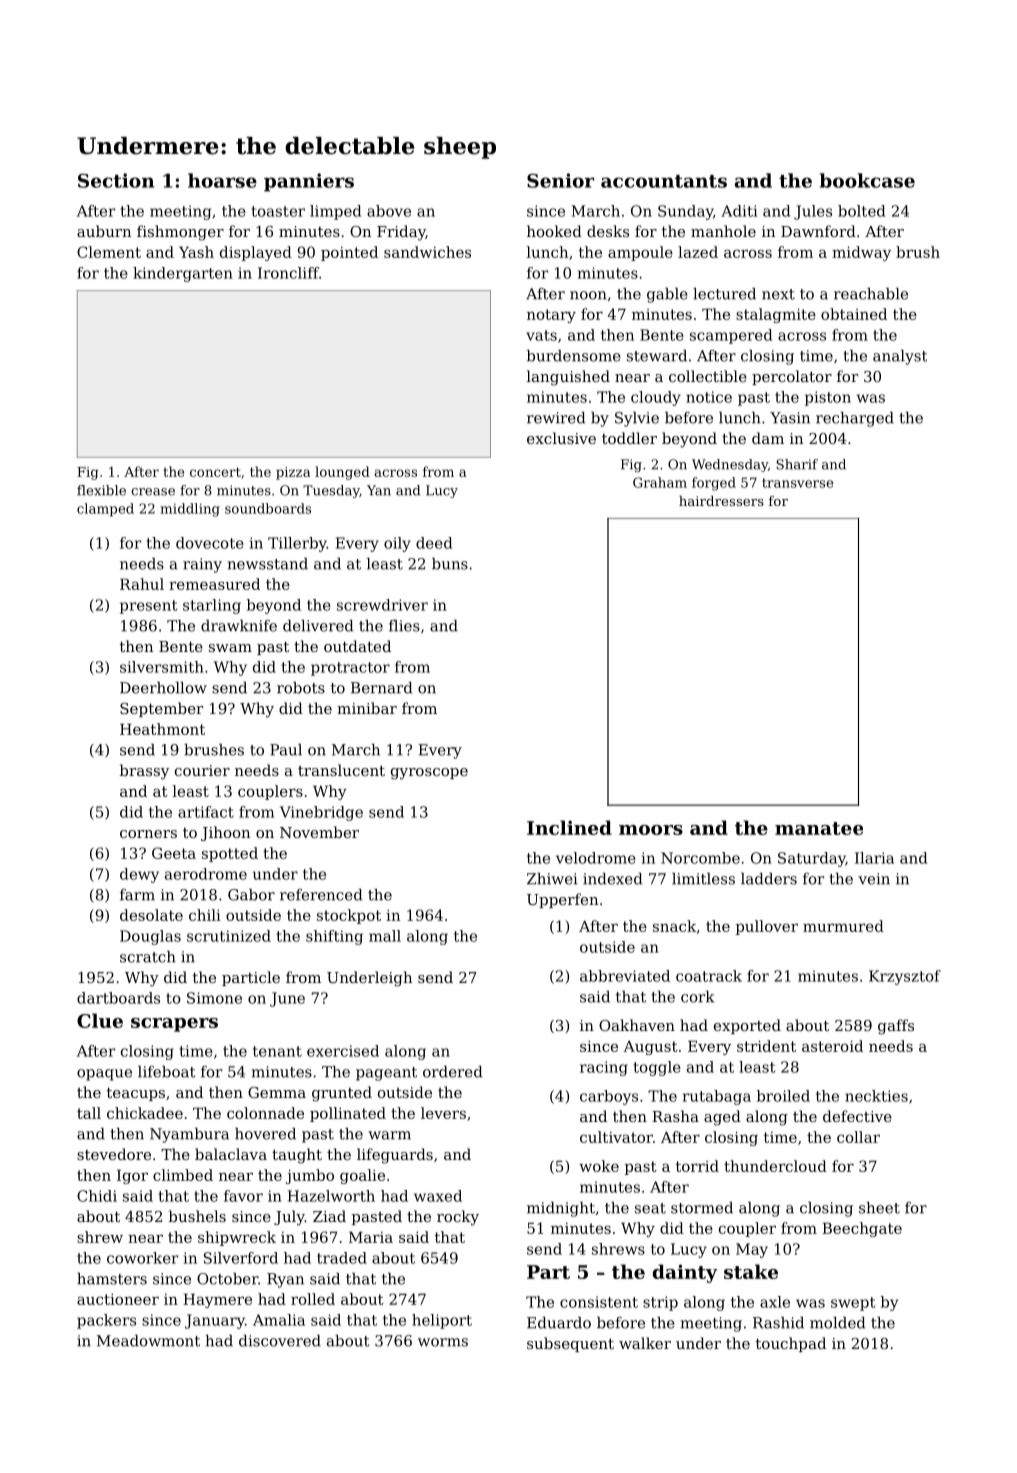 The width and height of the image is (1017, 1473). I want to click on Senior, so click(560, 180).
